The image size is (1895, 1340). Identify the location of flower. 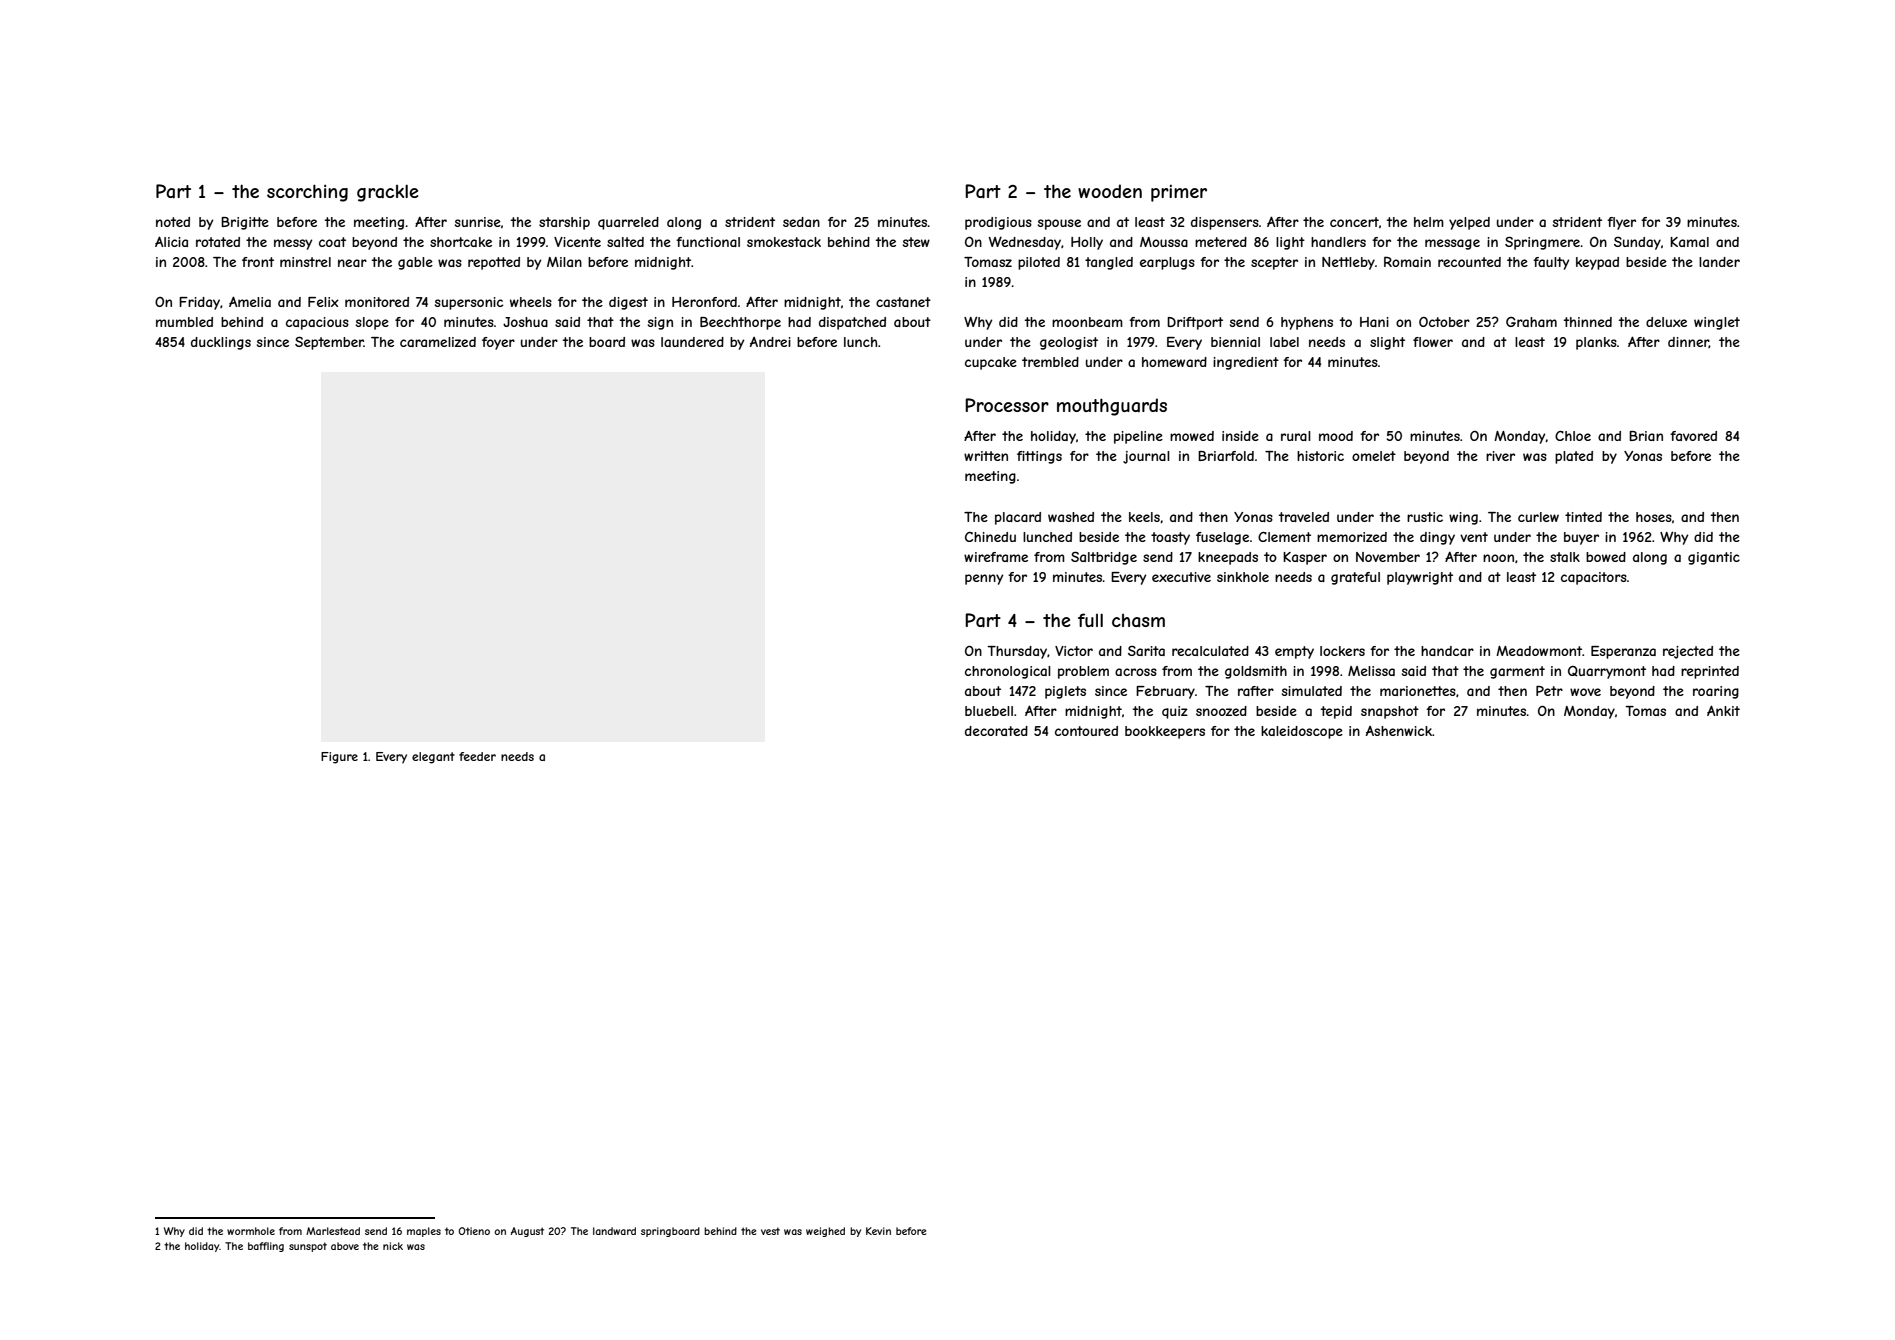
(1433, 342).
